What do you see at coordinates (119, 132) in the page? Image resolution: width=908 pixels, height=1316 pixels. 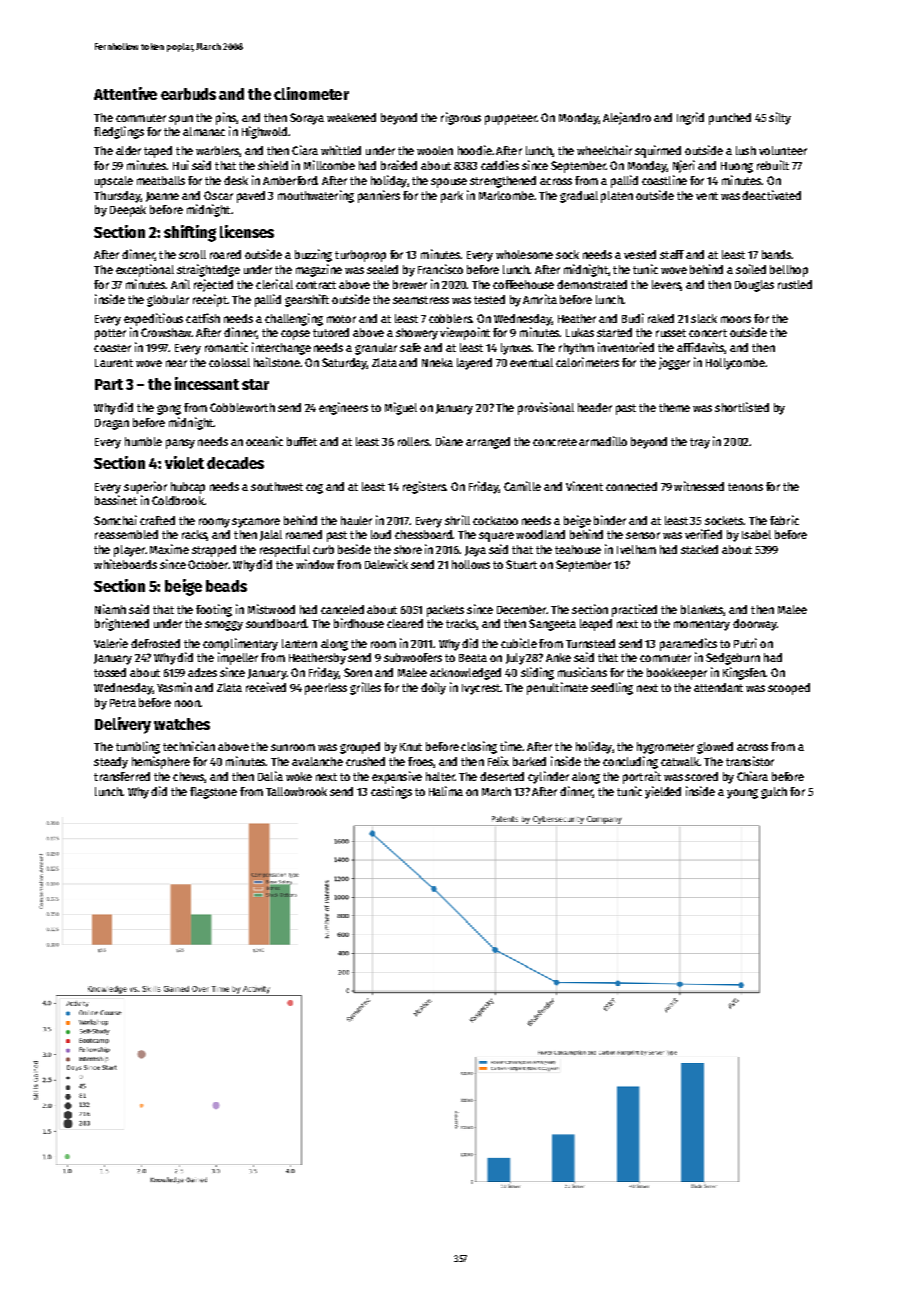 I see `fledglings` at bounding box center [119, 132].
